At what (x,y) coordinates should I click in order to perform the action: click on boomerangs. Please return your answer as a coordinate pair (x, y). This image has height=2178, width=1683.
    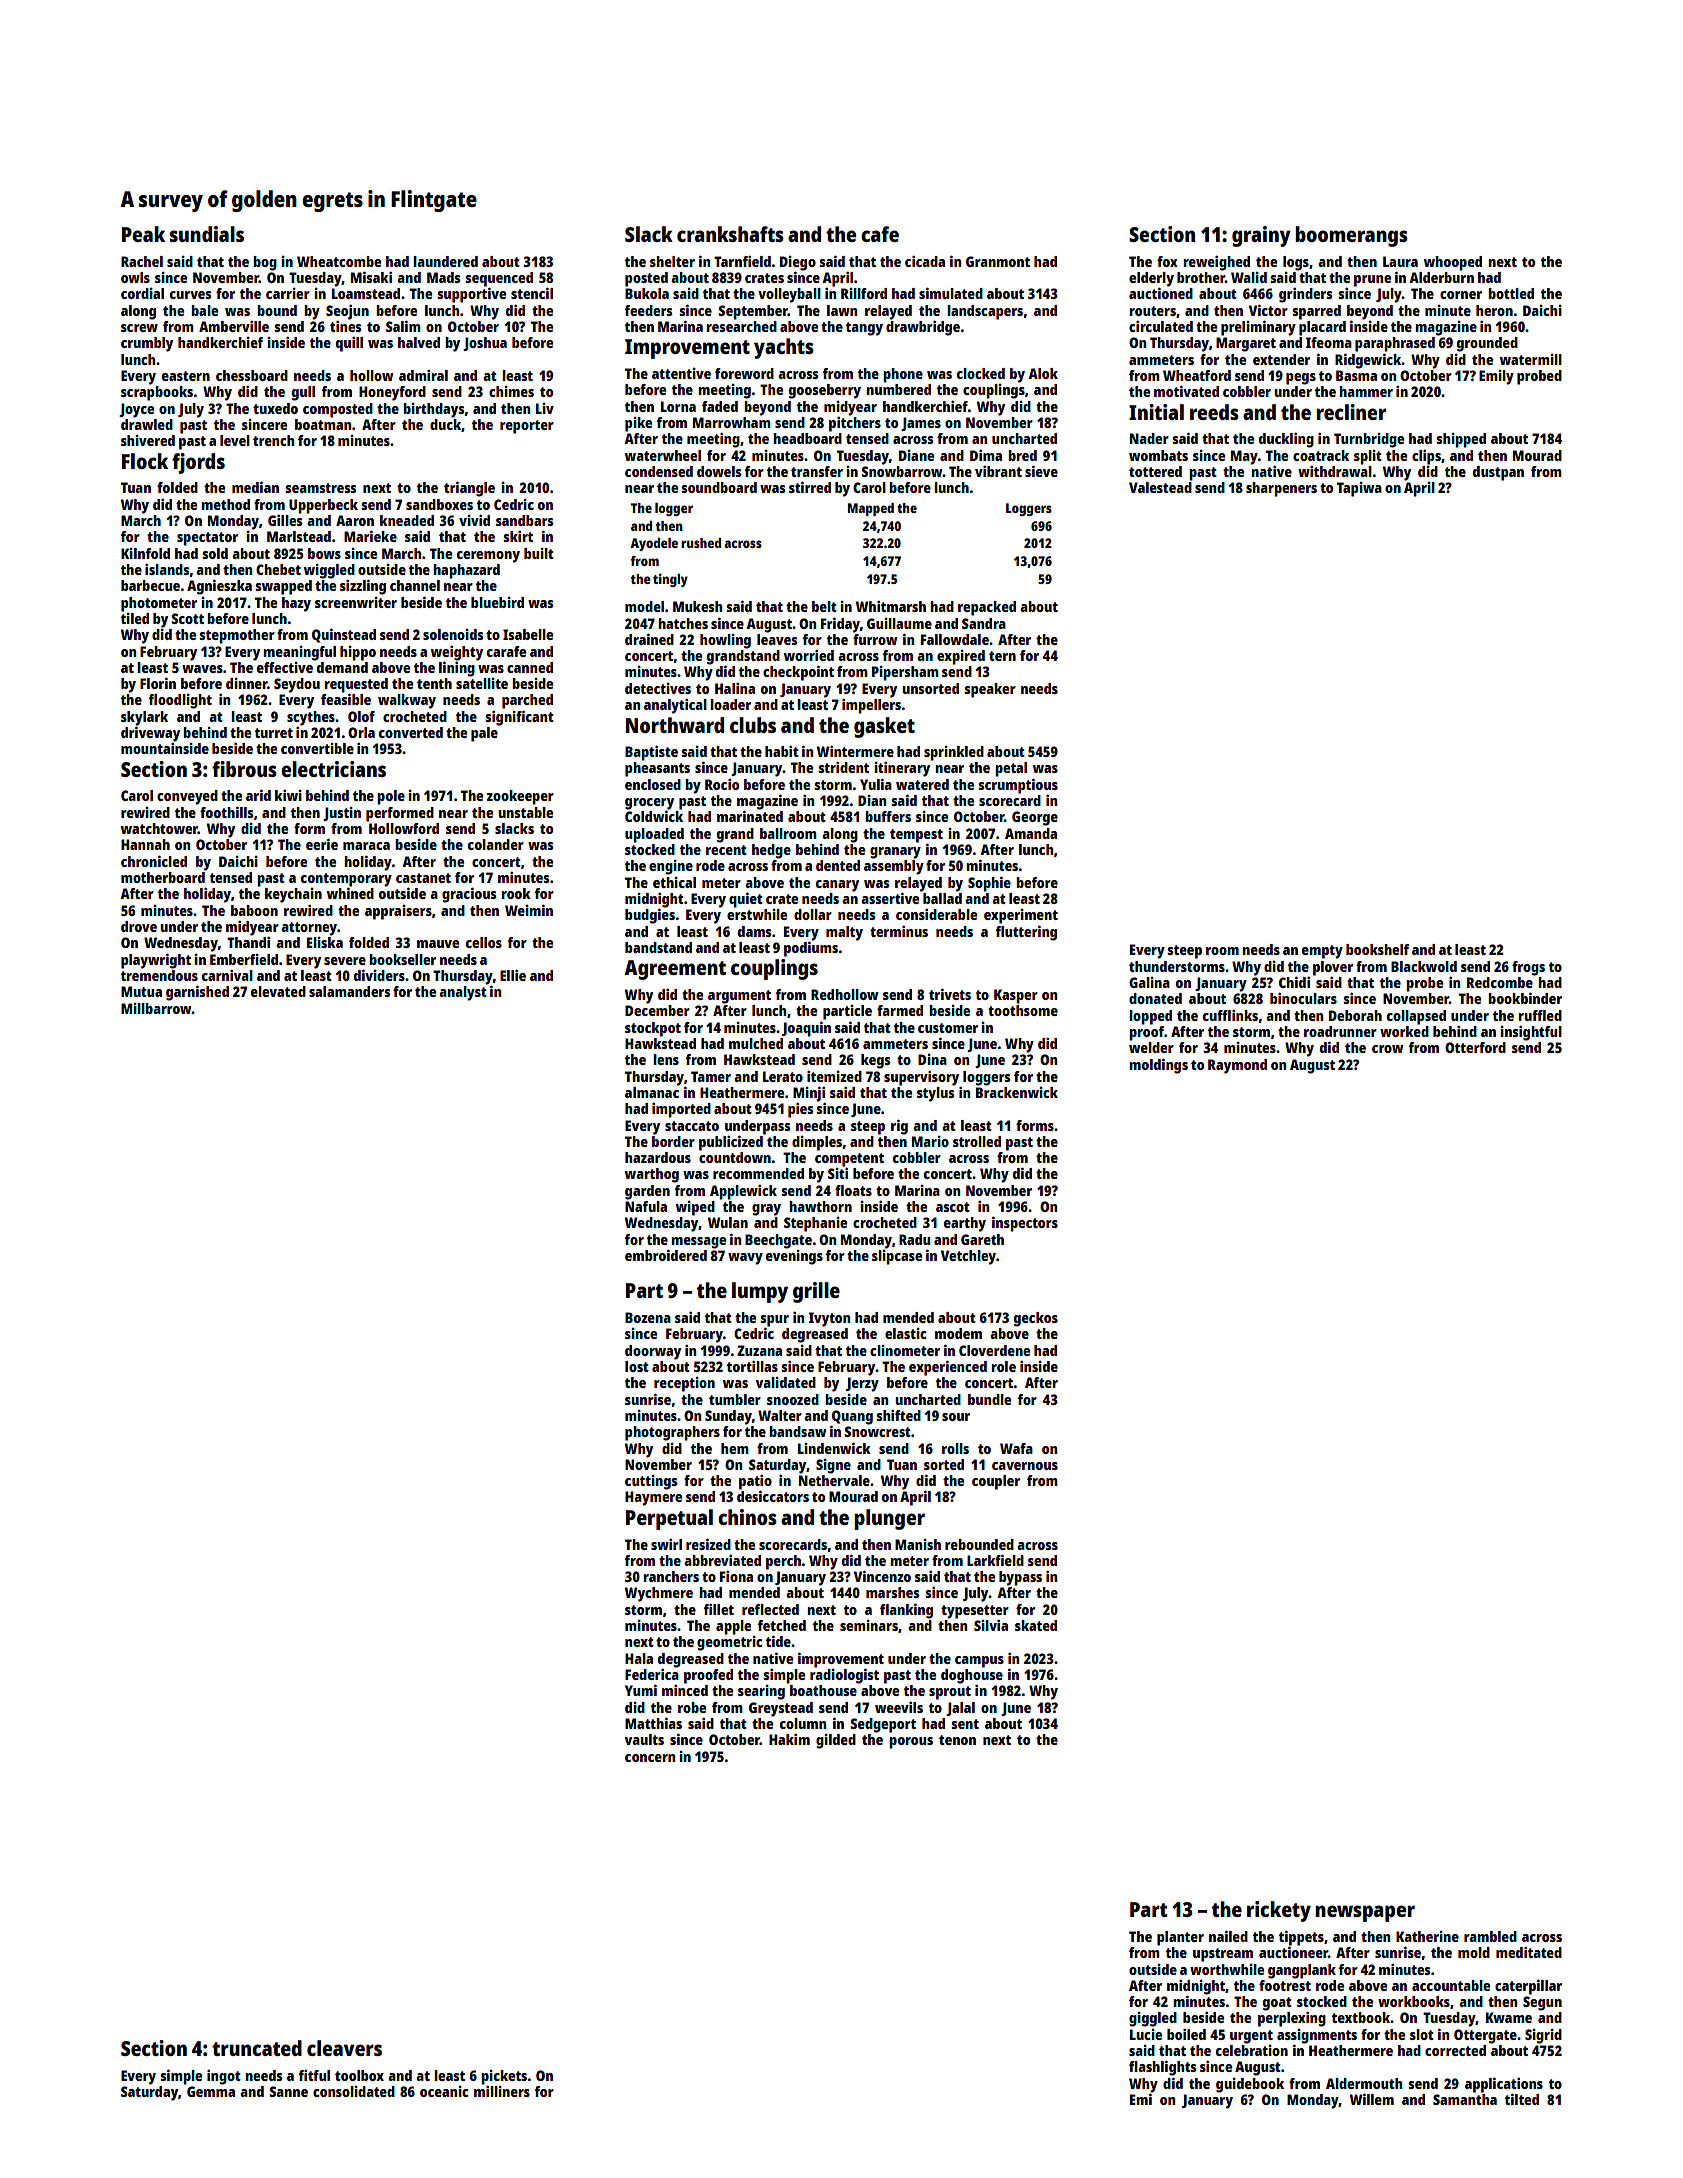
    Looking at the image, I should click on (1351, 236).
